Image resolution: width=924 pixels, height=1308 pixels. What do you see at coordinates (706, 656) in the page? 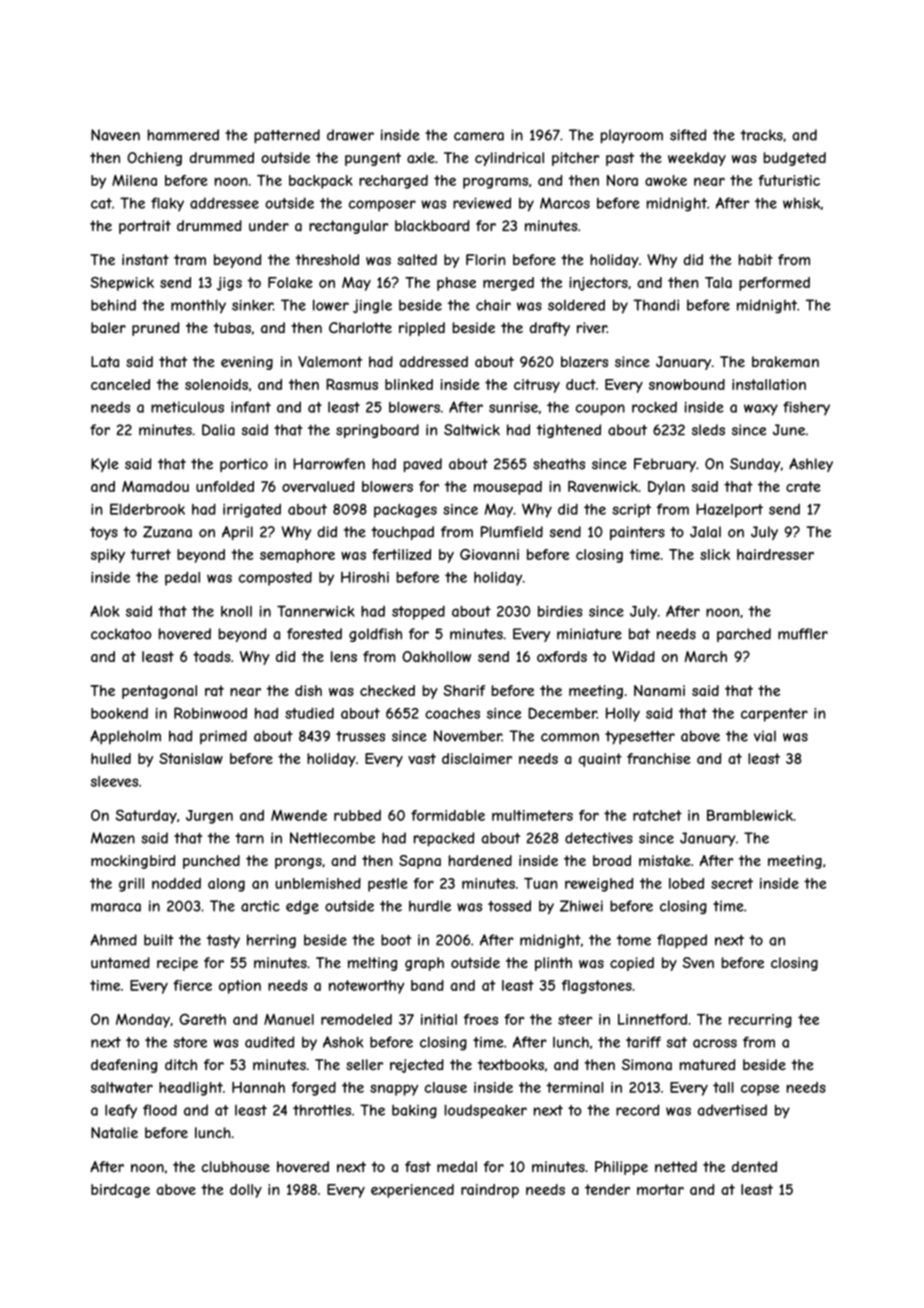
I see `March` at bounding box center [706, 656].
